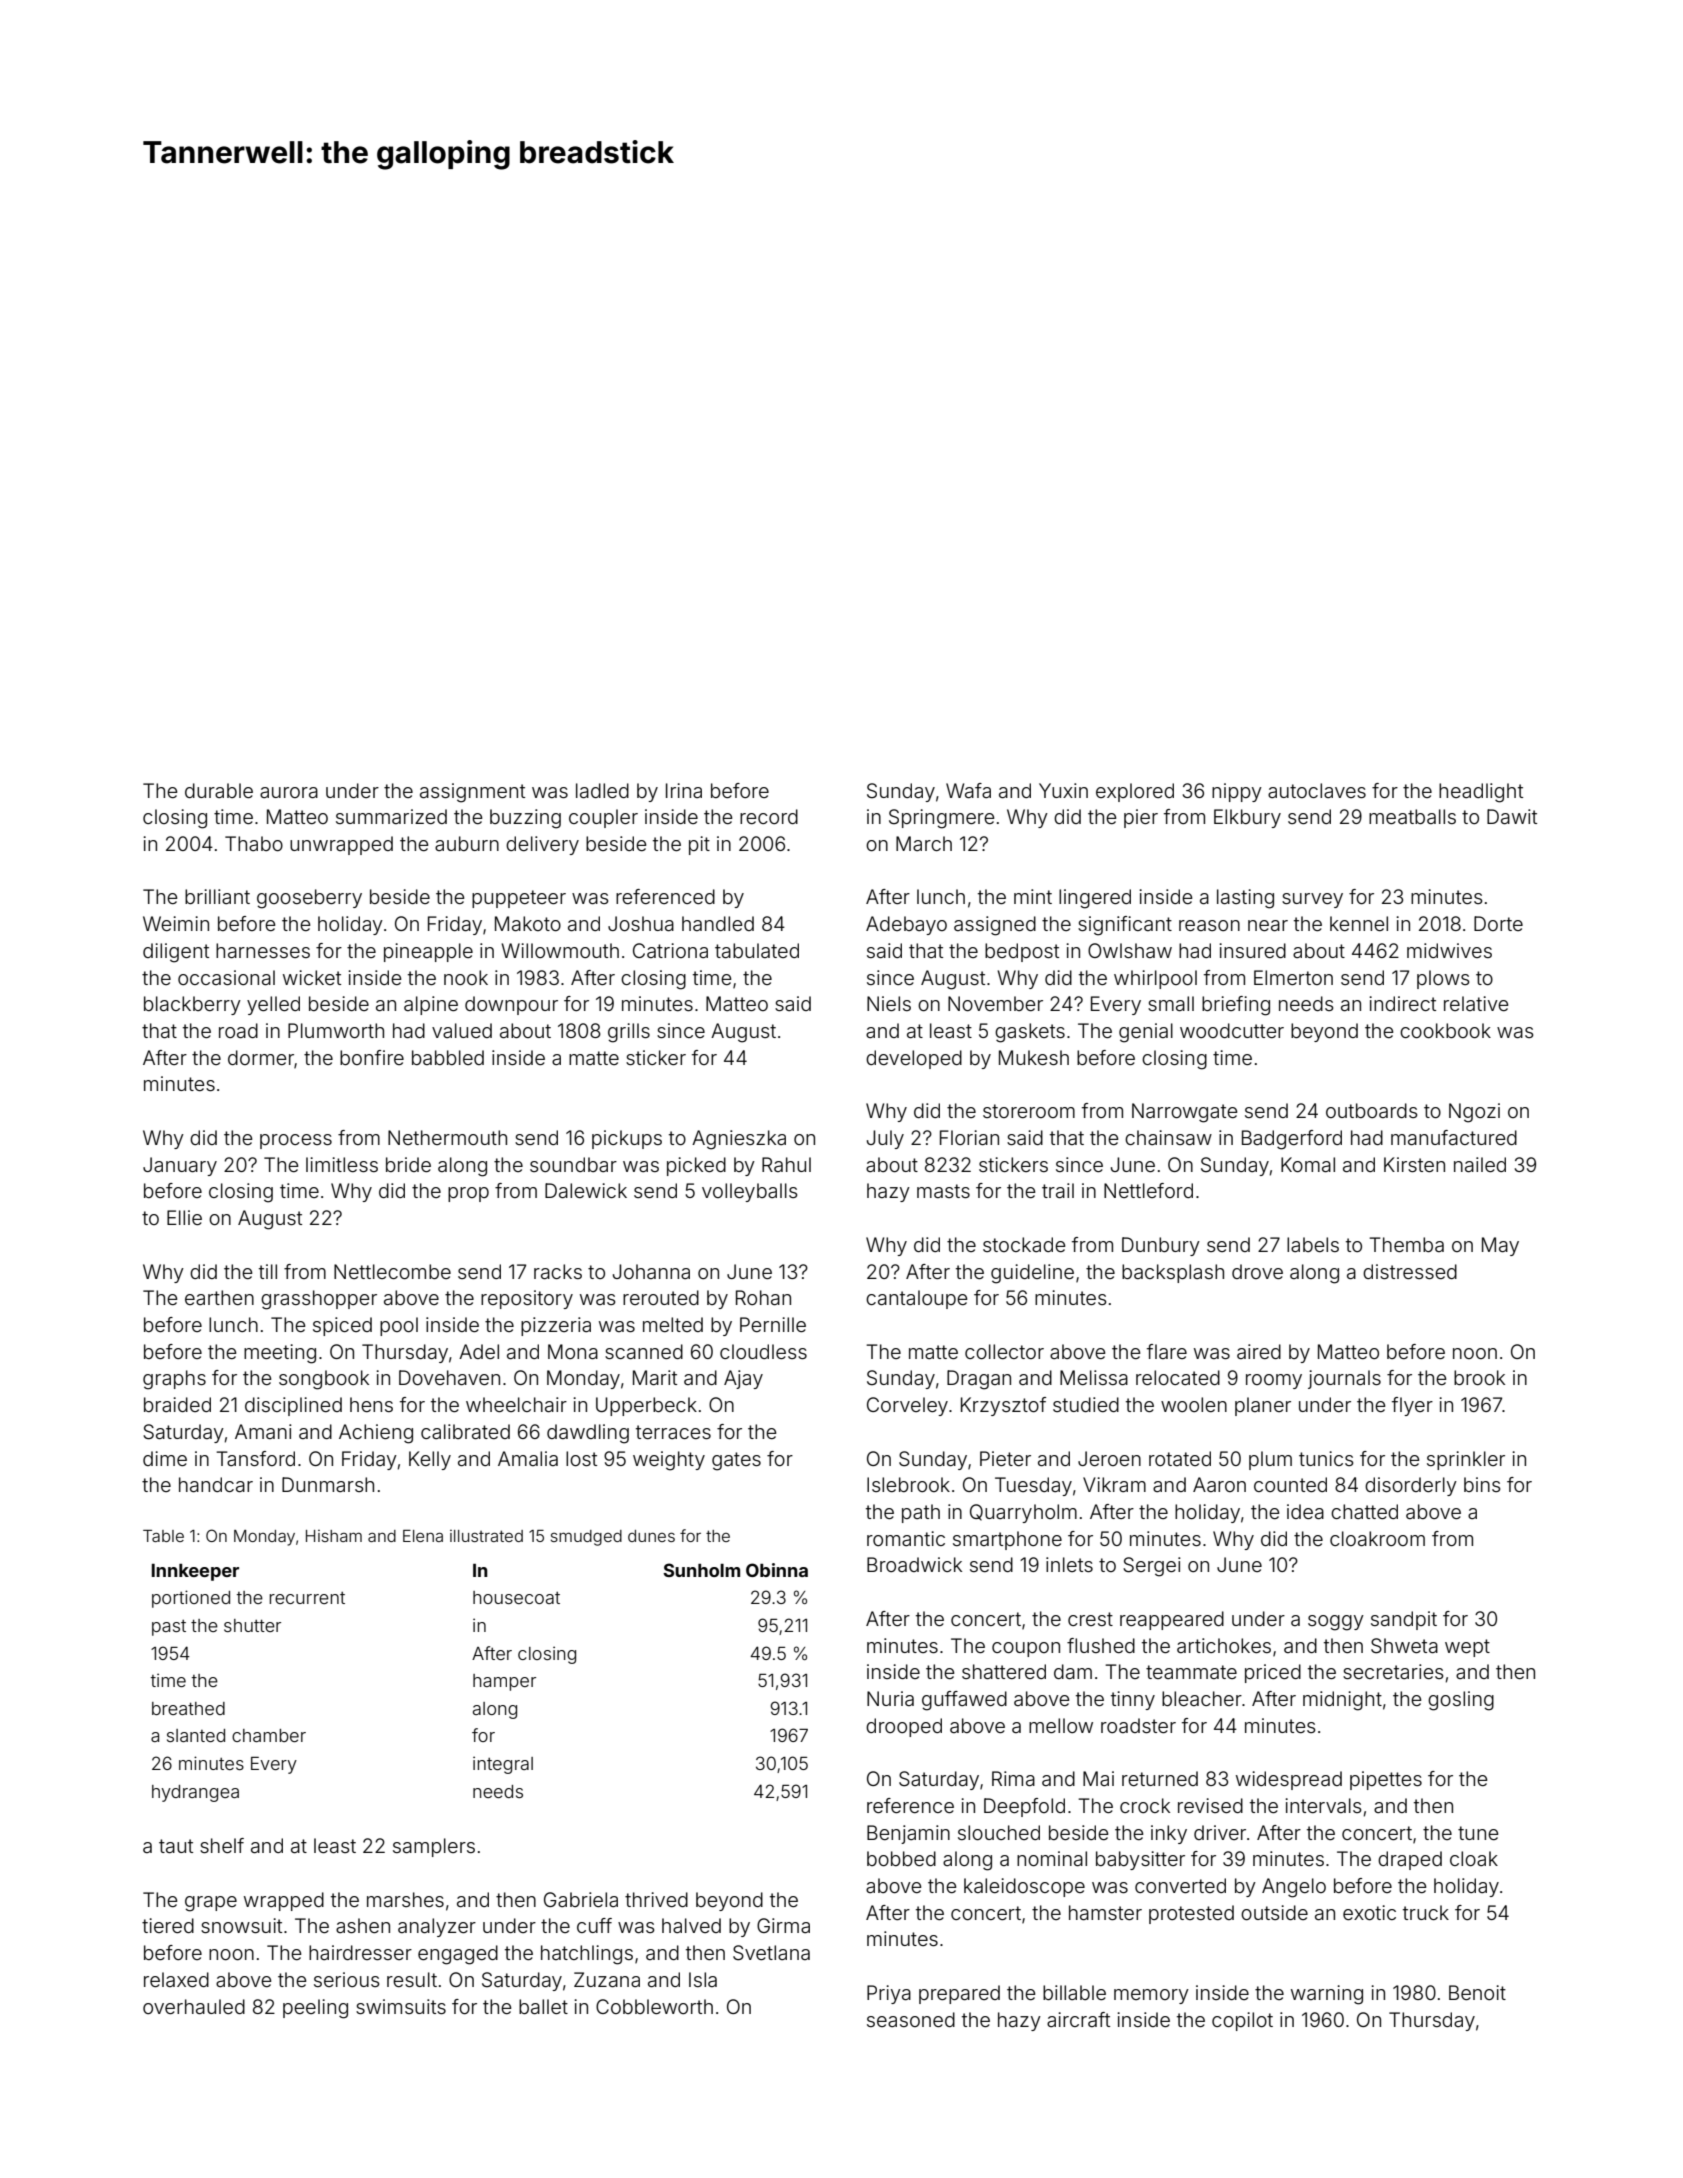 The width and height of the page is (1683, 2178). Describe the element at coordinates (177, 1404) in the page. I see `braided` at that location.
